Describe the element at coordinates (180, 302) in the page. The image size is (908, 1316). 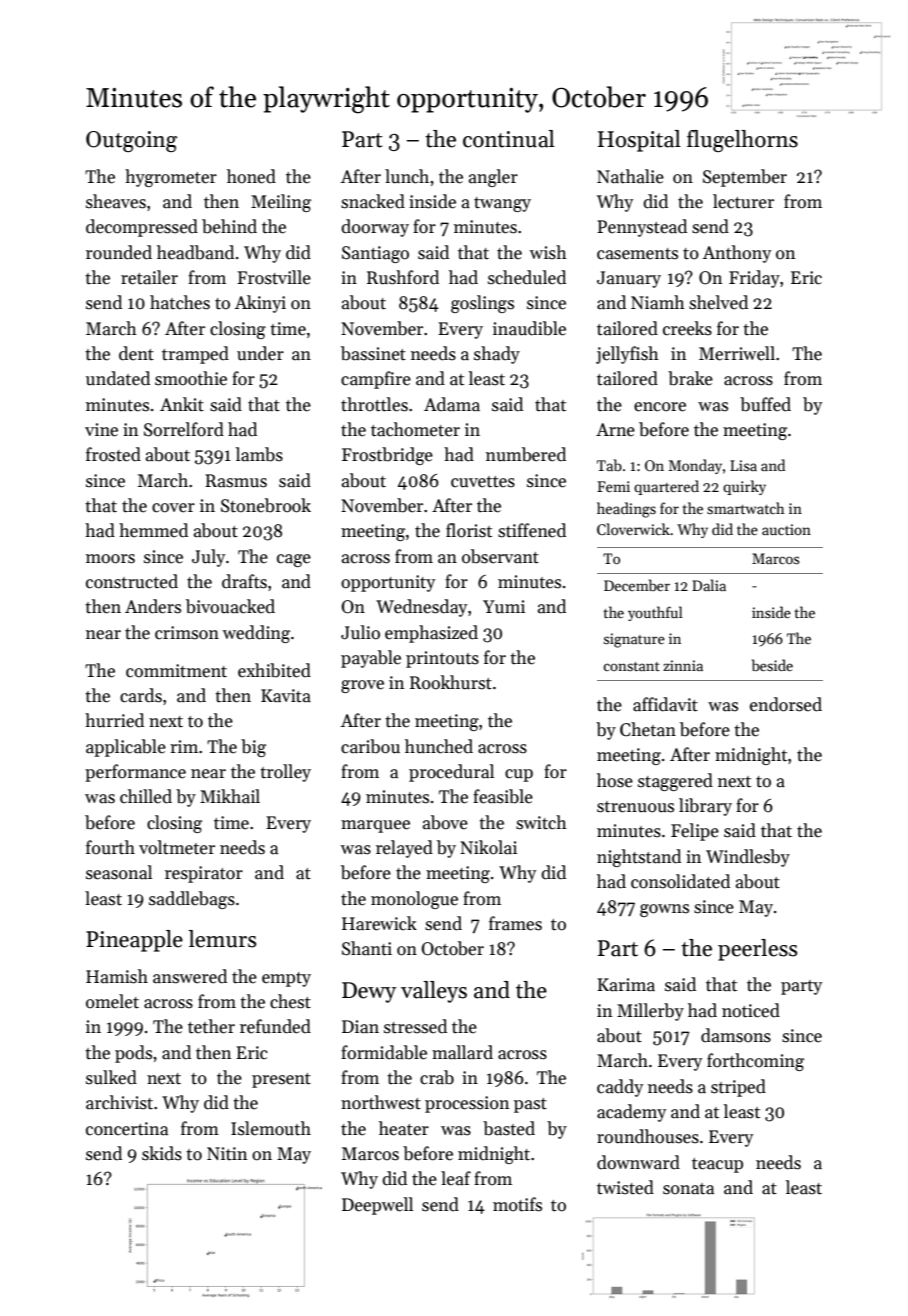
I see `hatches` at that location.
